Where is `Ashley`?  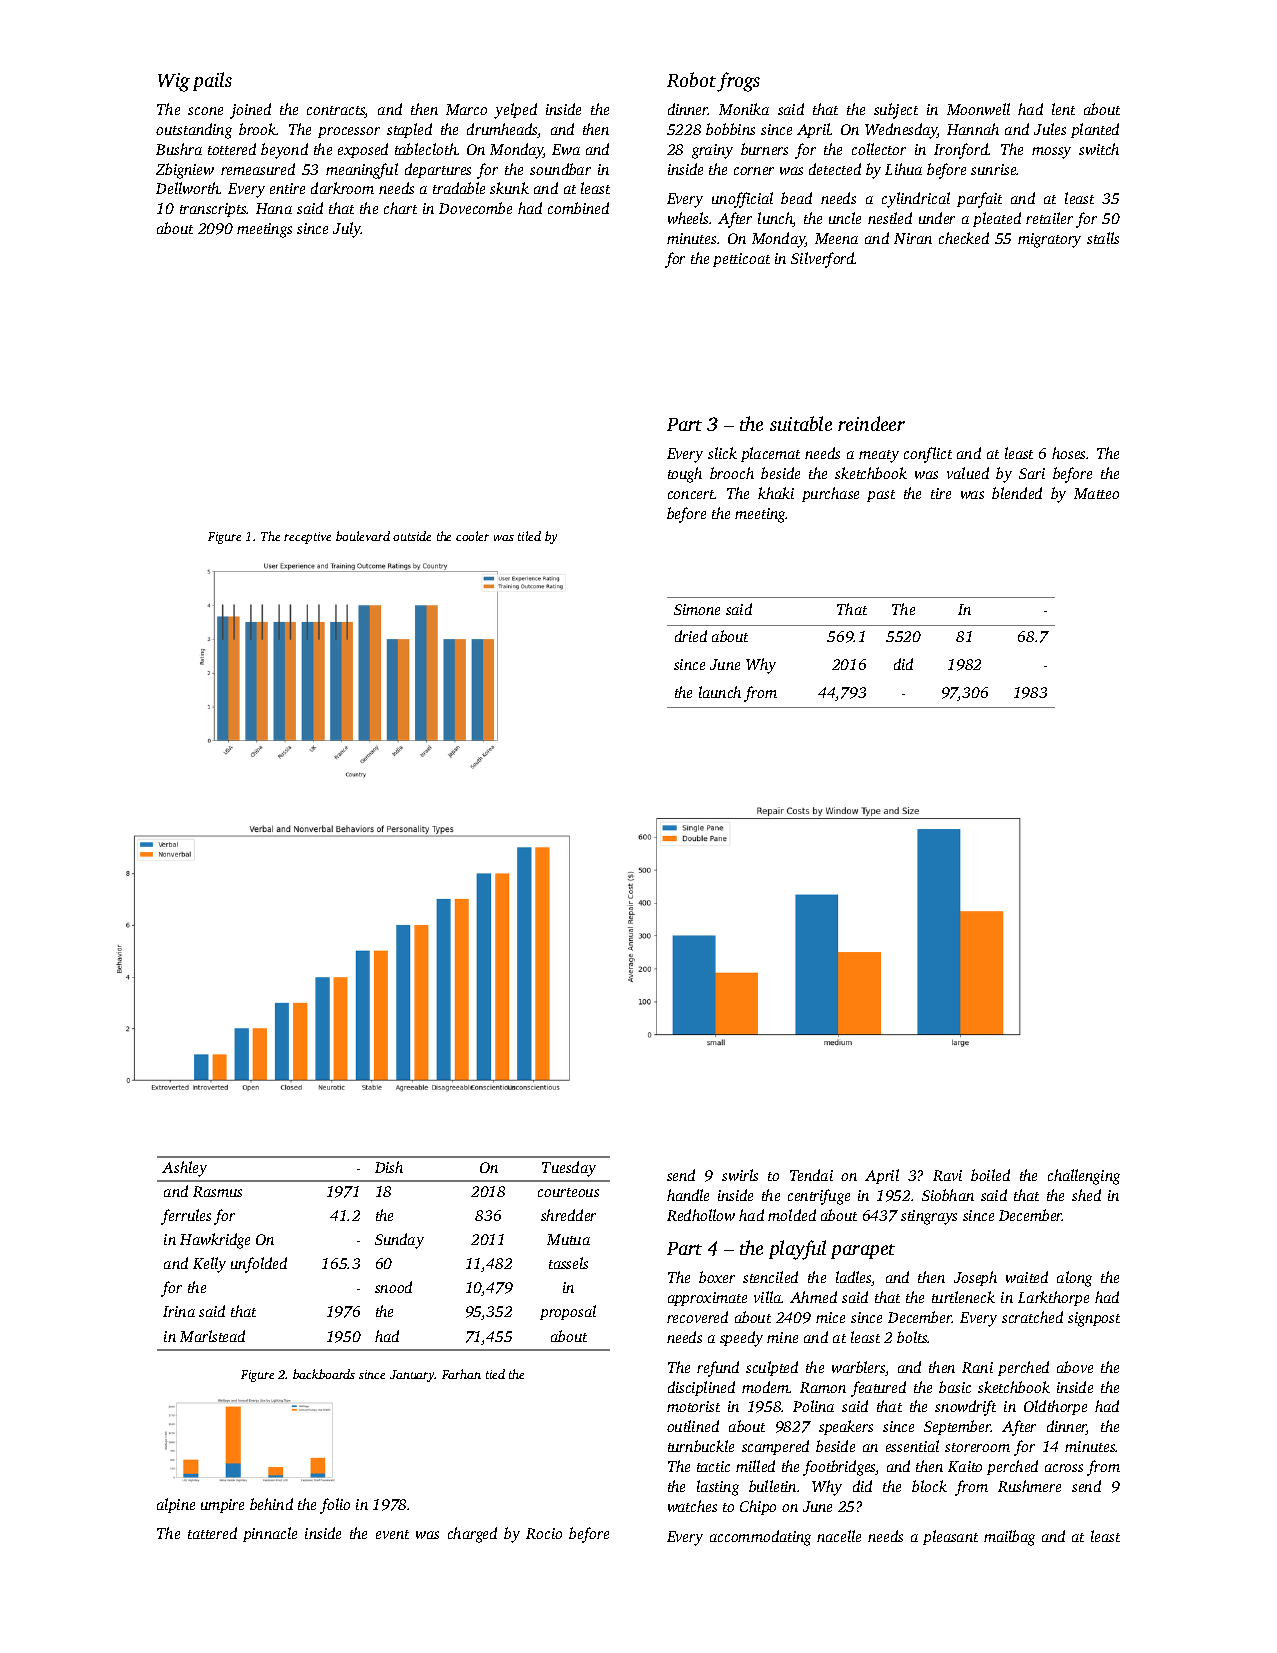 Ashley is located at coordinates (184, 1169).
